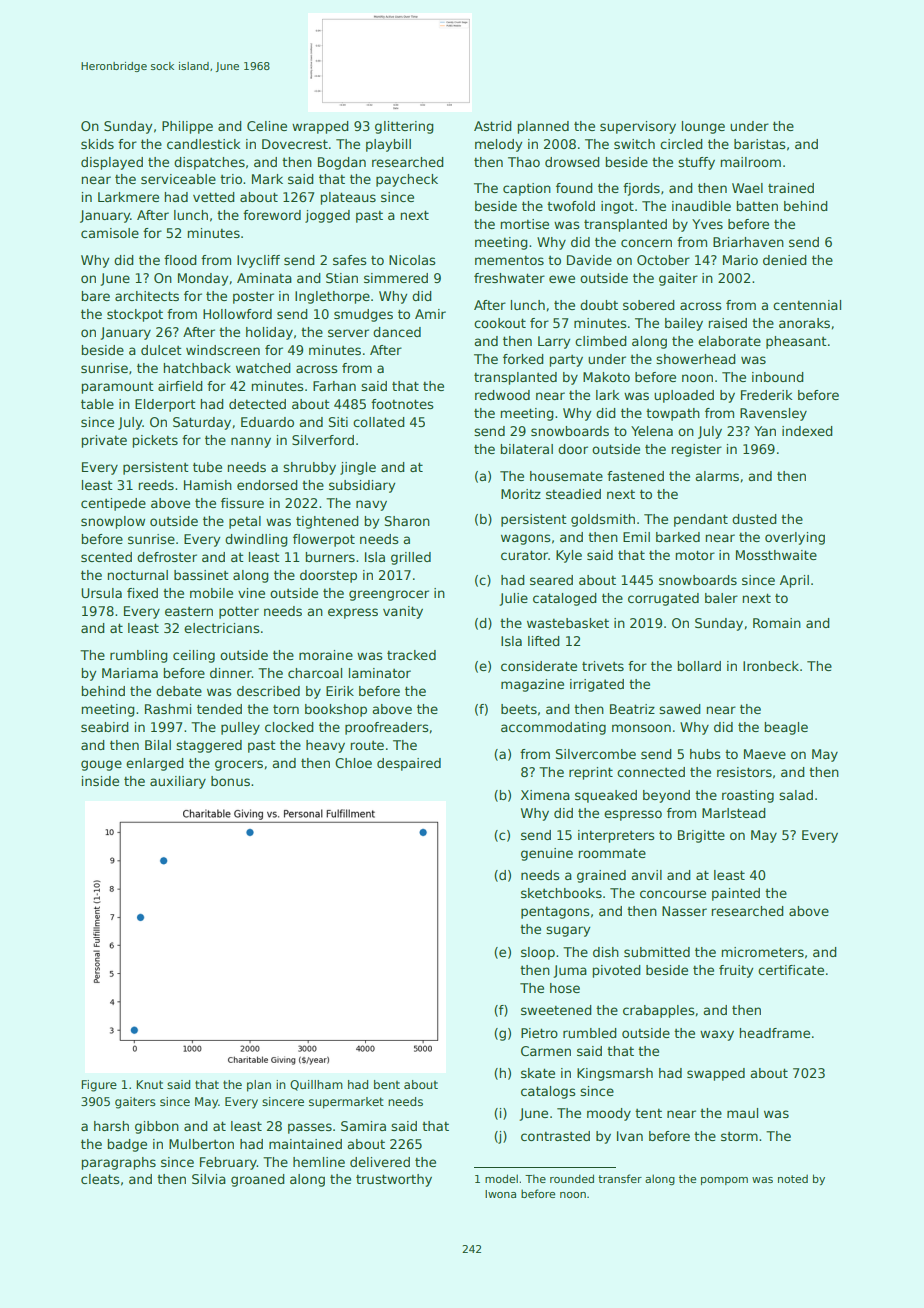 This screenshot has width=924, height=1308. Describe the element at coordinates (703, 127) in the screenshot. I see `lounge` at that location.
